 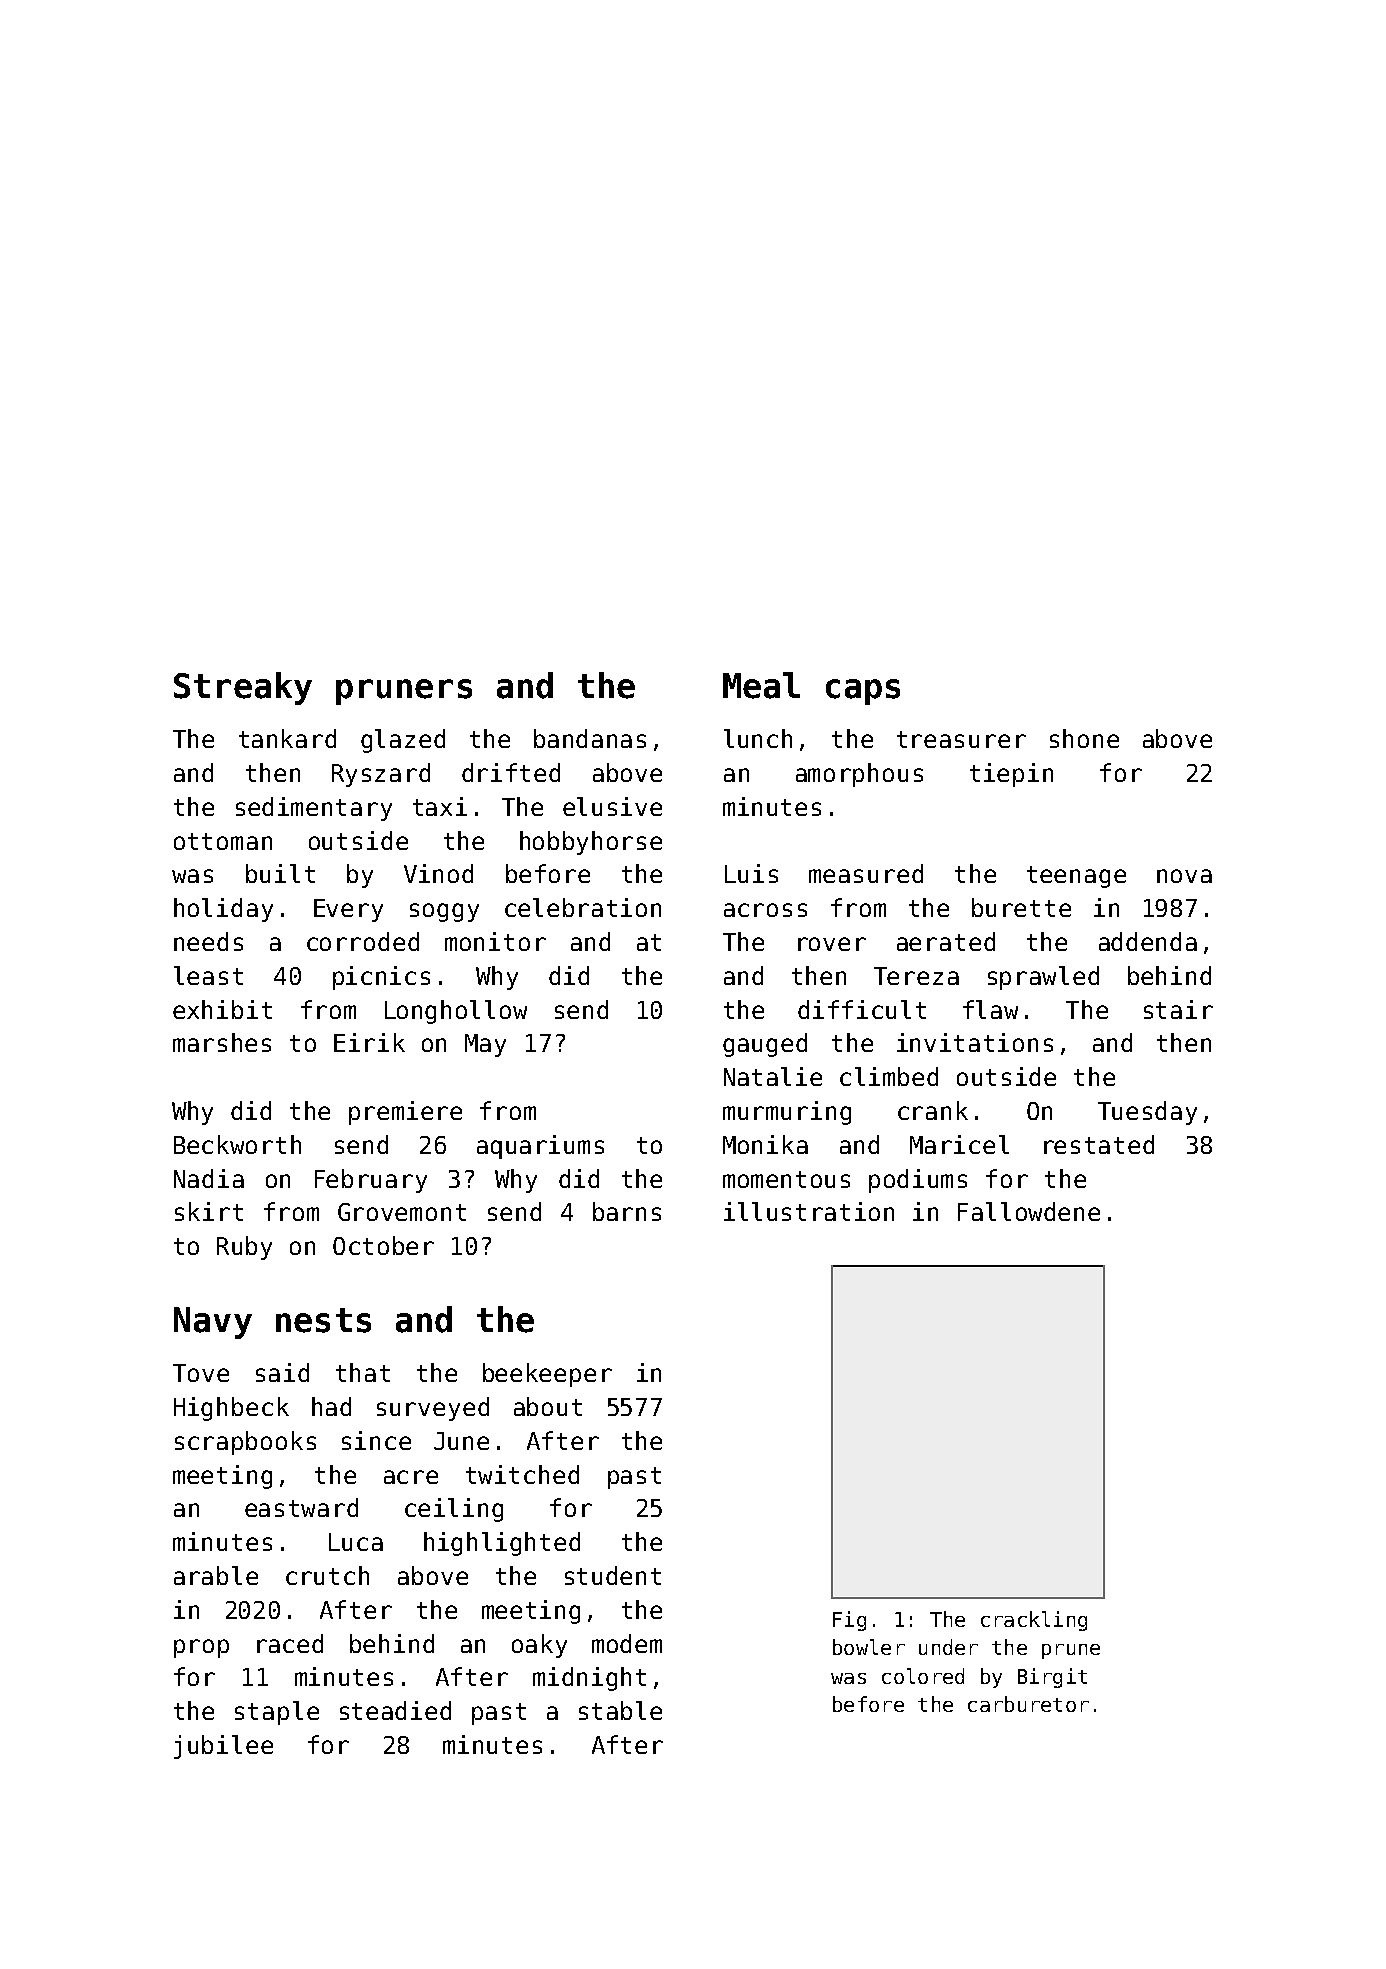 I want to click on corroded, so click(x=363, y=941).
